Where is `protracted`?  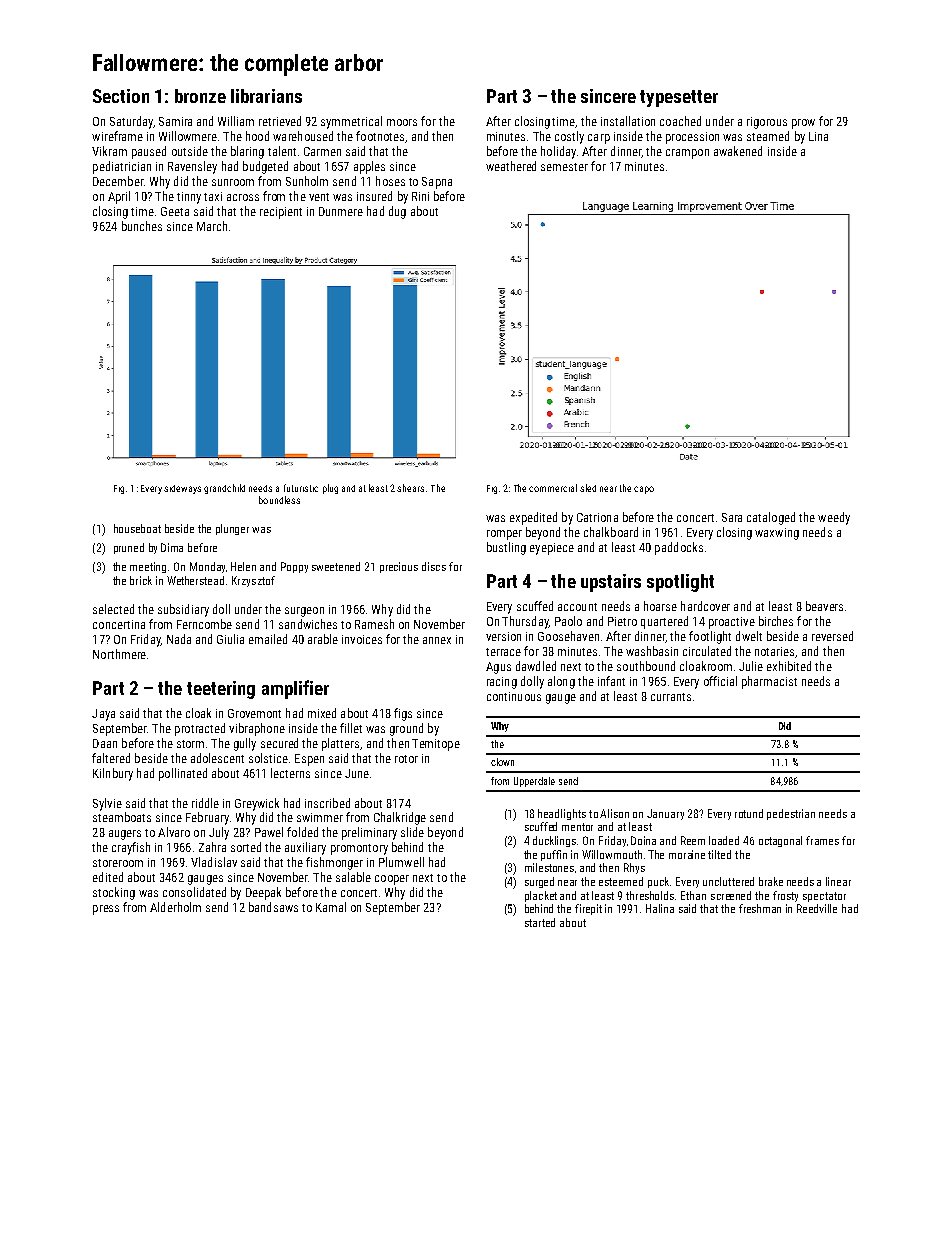 protracted is located at coordinates (200, 729).
